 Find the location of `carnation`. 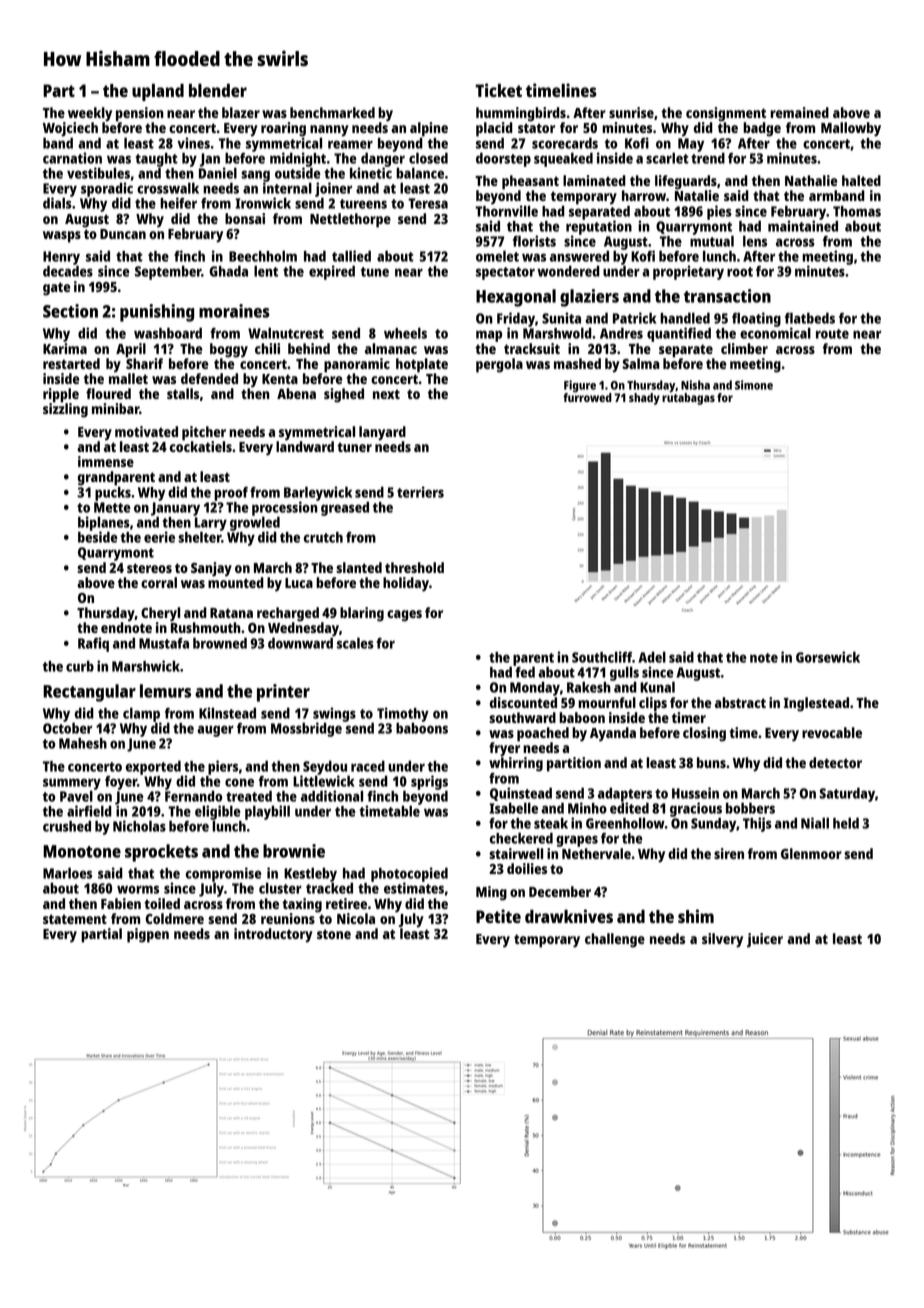

carnation is located at coordinates (72, 158).
